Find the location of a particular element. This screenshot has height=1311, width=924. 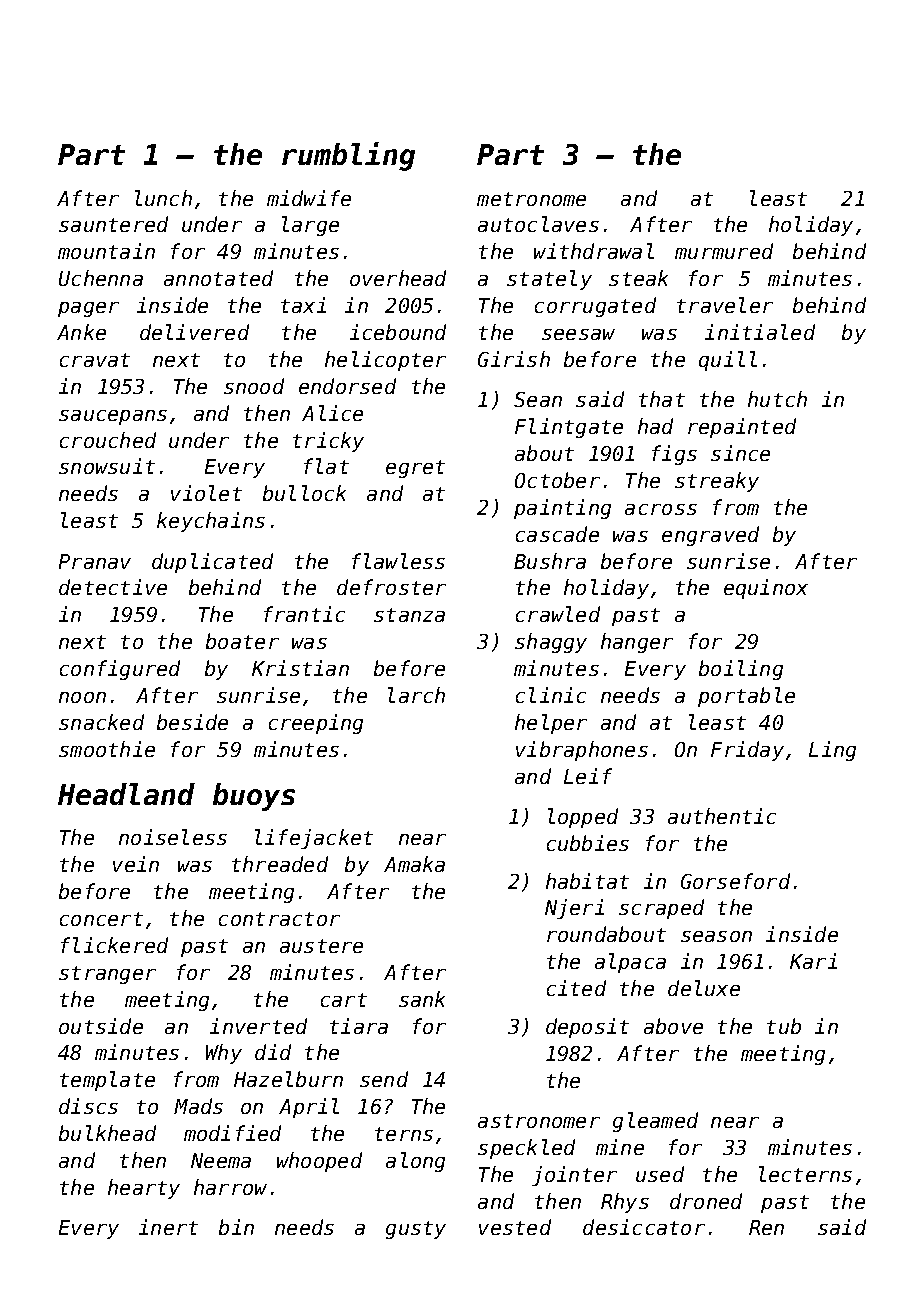

bin is located at coordinates (236, 1227).
